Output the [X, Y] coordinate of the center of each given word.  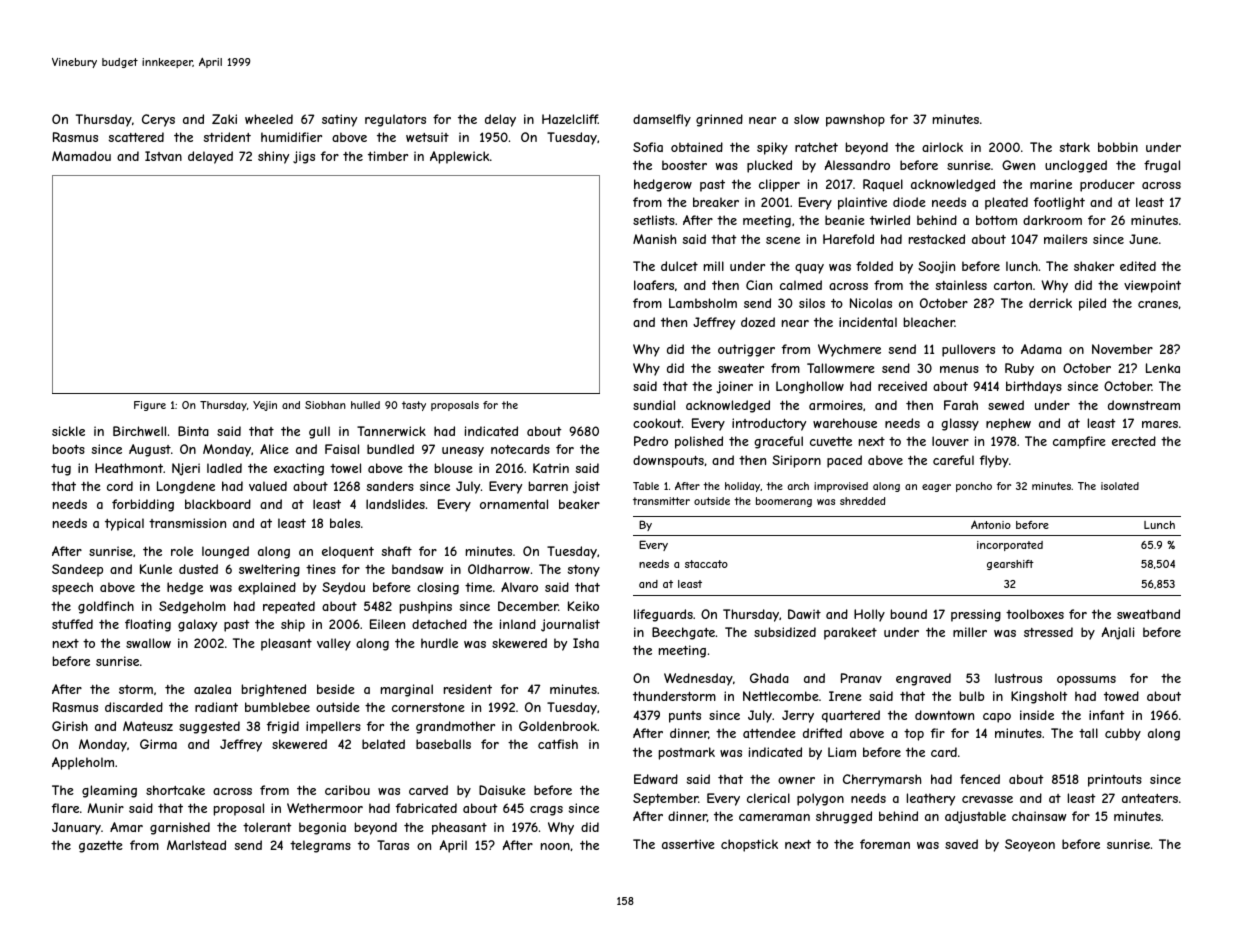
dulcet [679, 266]
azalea [212, 689]
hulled [365, 405]
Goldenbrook [558, 726]
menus [959, 369]
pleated [1006, 203]
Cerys [158, 120]
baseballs [443, 744]
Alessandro [857, 165]
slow [806, 119]
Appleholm [83, 763]
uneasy [463, 452]
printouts [1115, 780]
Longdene [186, 487]
